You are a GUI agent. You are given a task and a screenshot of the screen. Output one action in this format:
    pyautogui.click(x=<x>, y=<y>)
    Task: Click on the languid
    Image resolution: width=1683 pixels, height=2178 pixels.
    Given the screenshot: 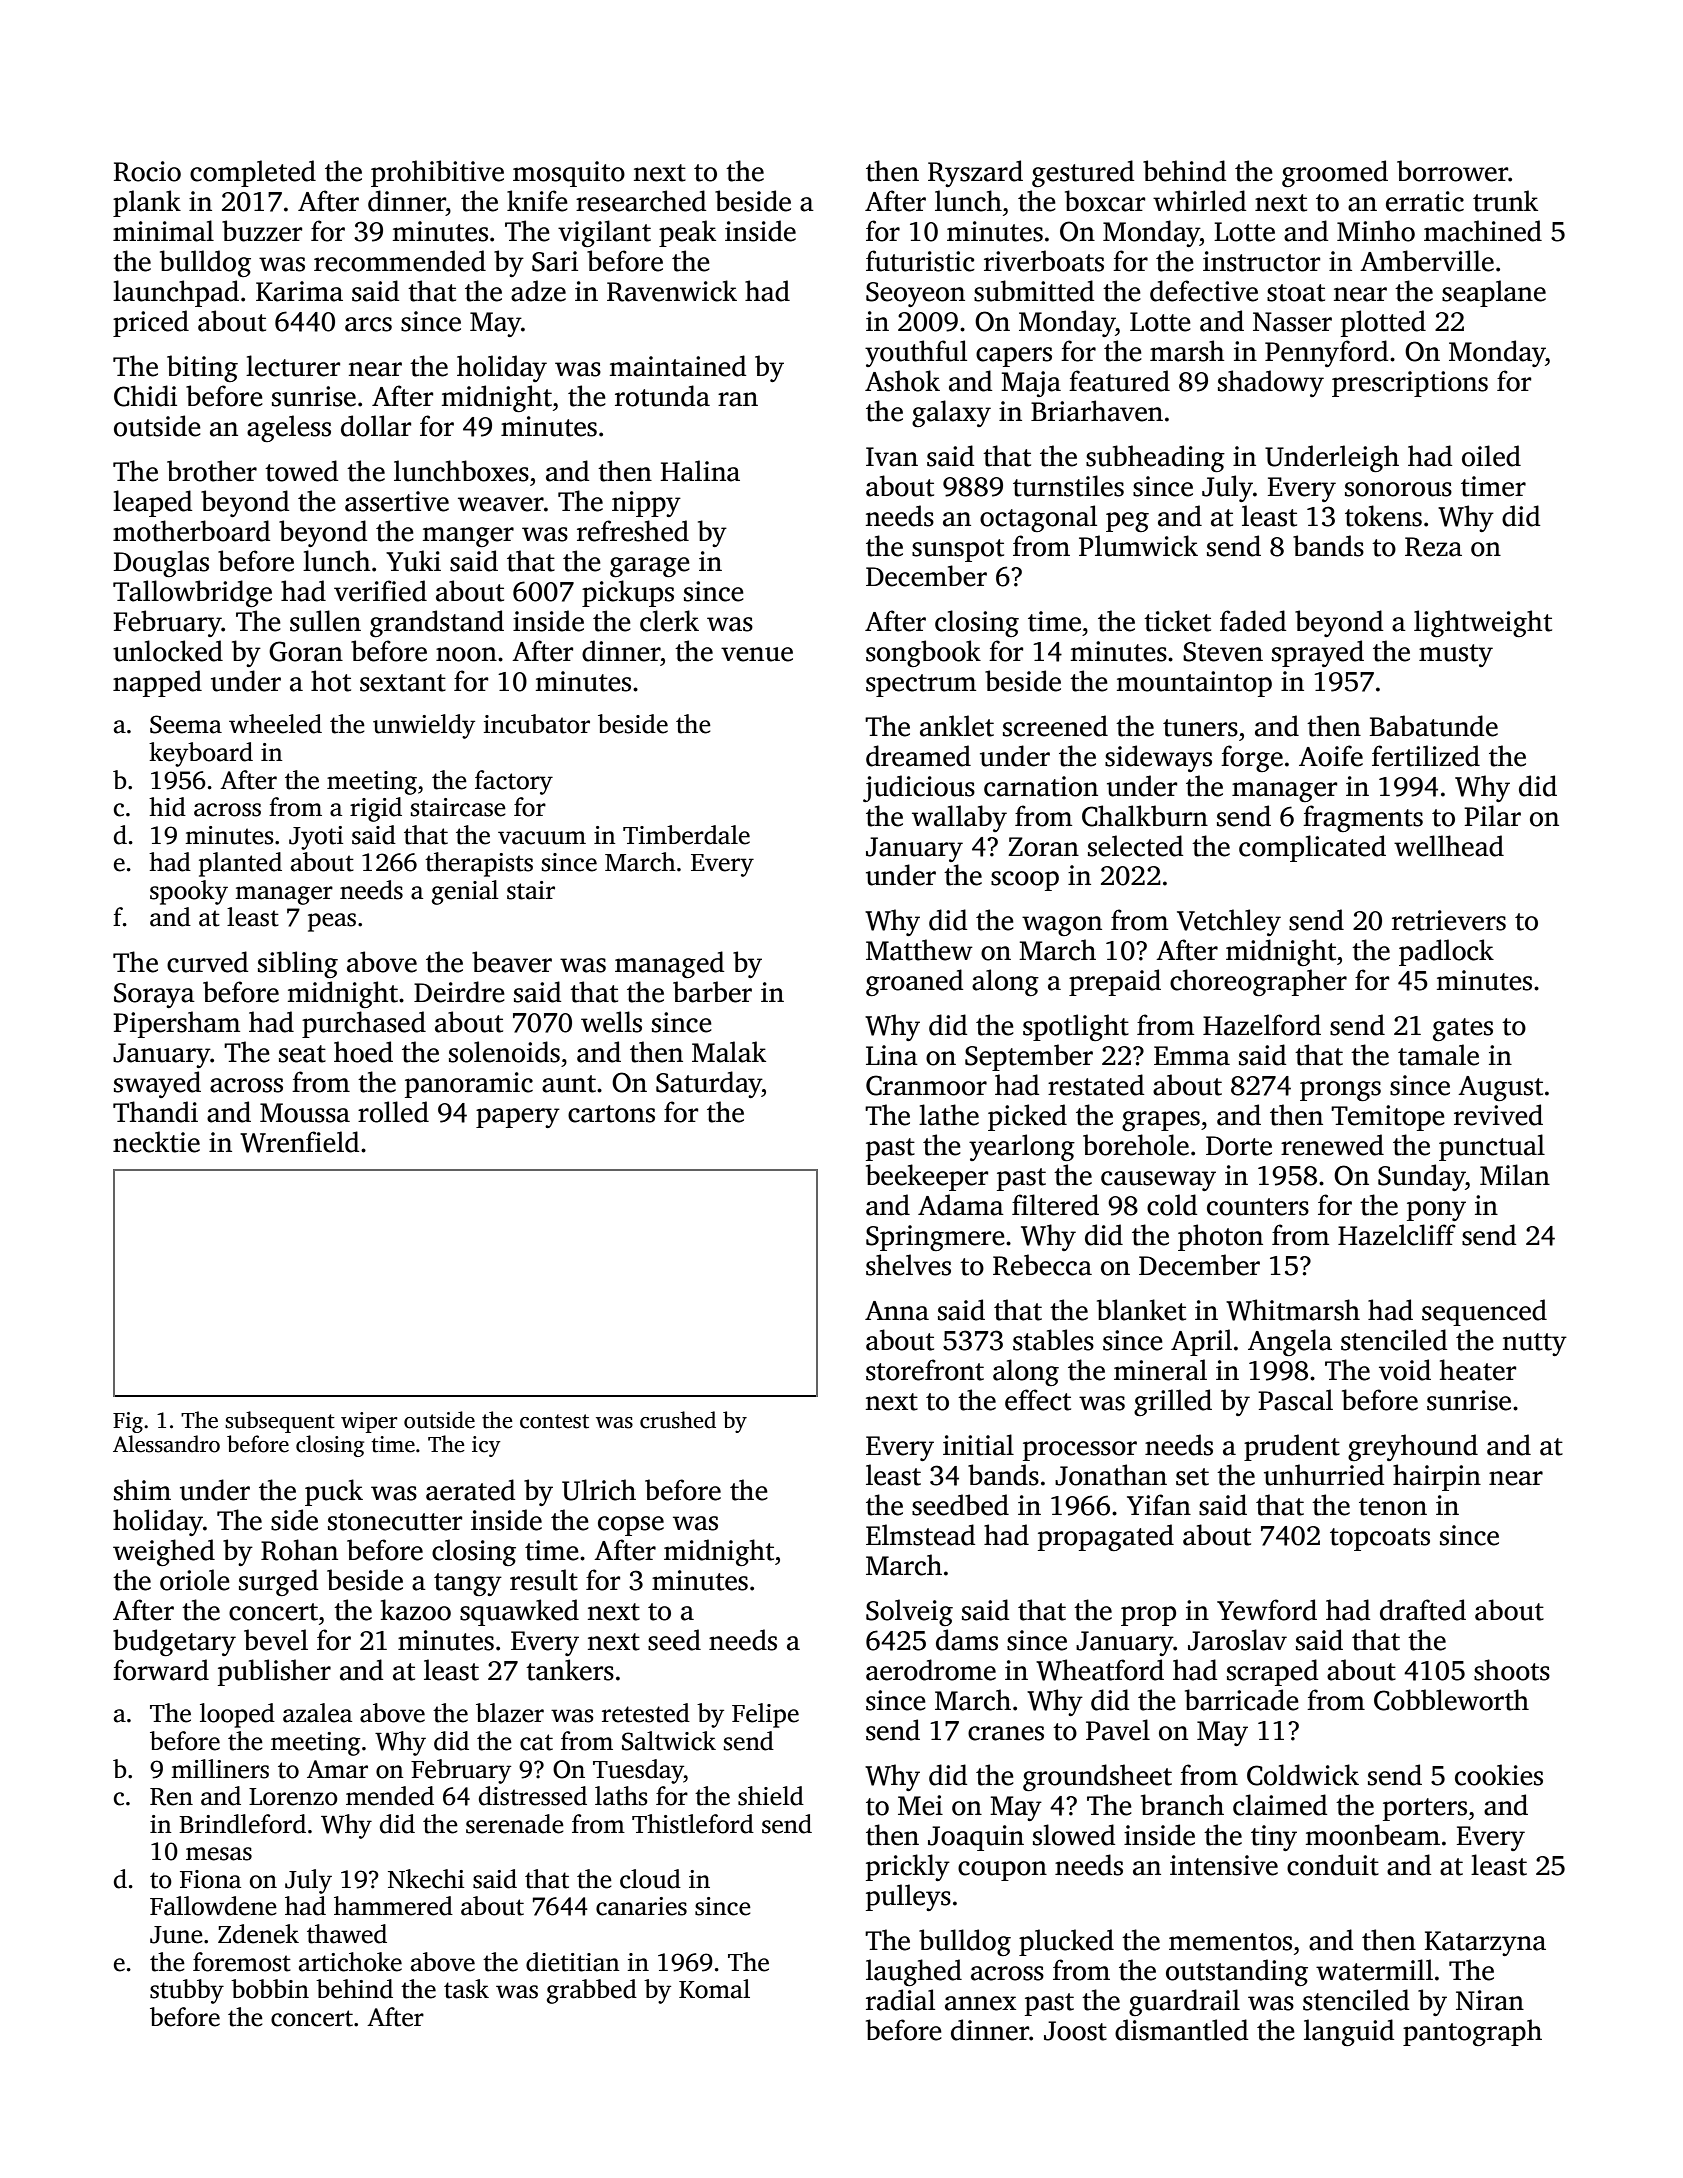 What is the action you would take?
    pyautogui.click(x=1349, y=2032)
